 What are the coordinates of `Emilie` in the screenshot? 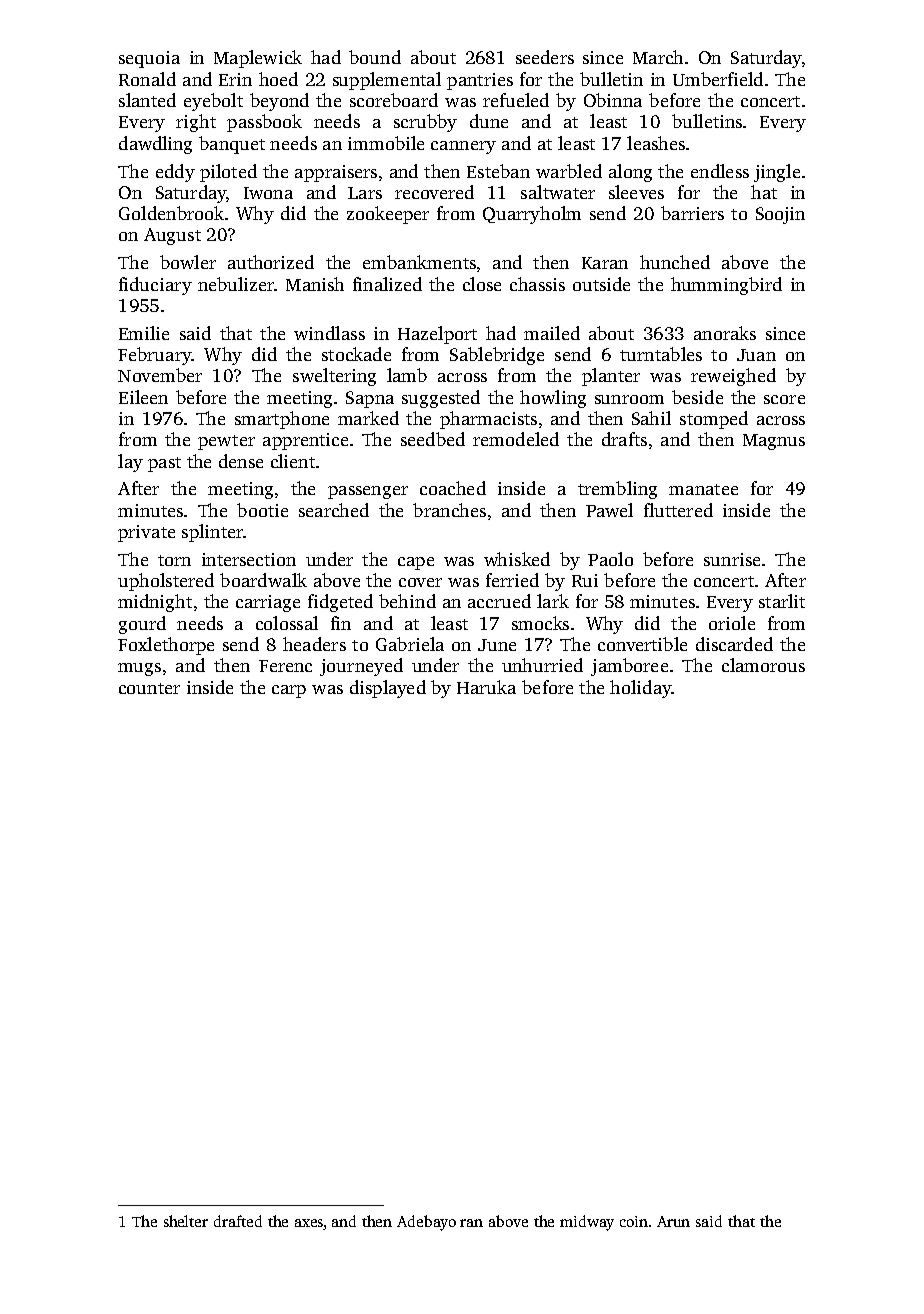 It's located at (144, 333).
